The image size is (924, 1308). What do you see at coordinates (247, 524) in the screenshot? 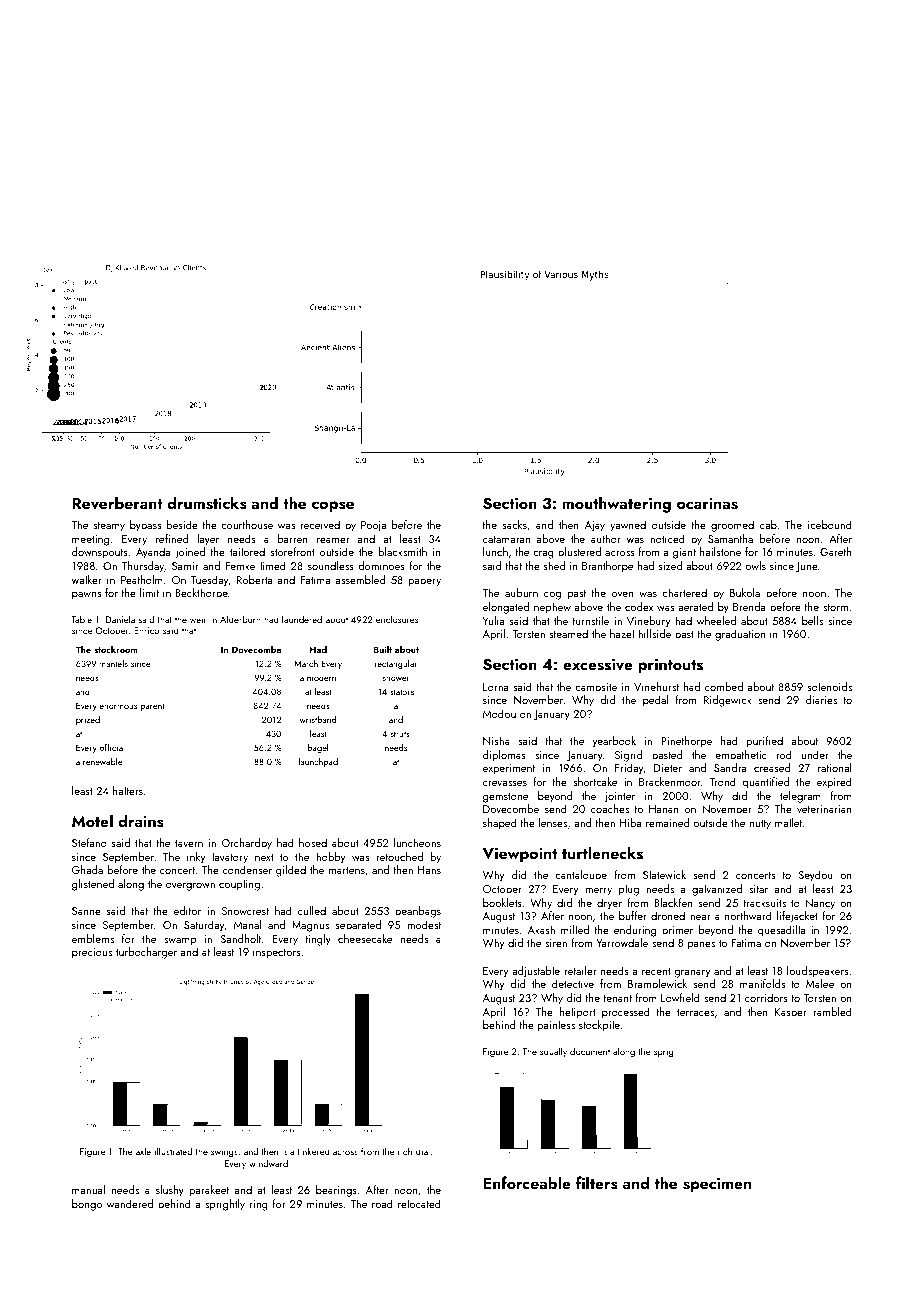
I see `courthouse` at bounding box center [247, 524].
